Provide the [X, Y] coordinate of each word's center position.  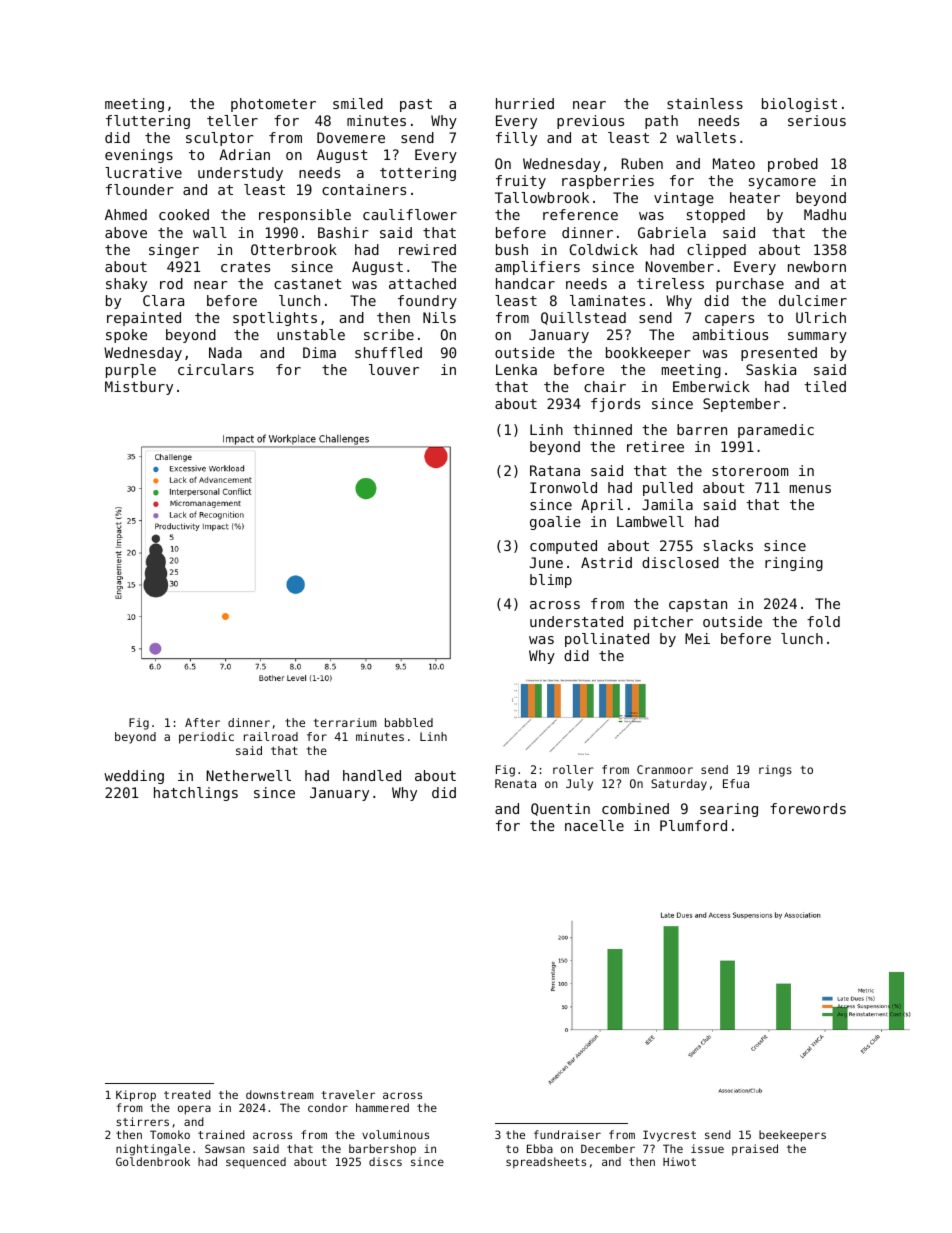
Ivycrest [669, 1136]
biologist [799, 105]
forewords [808, 808]
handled [372, 775]
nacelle [594, 825]
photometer [273, 105]
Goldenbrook [153, 1161]
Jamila [667, 504]
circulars [216, 369]
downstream [280, 1094]
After [202, 722]
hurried [525, 103]
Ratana [555, 470]
